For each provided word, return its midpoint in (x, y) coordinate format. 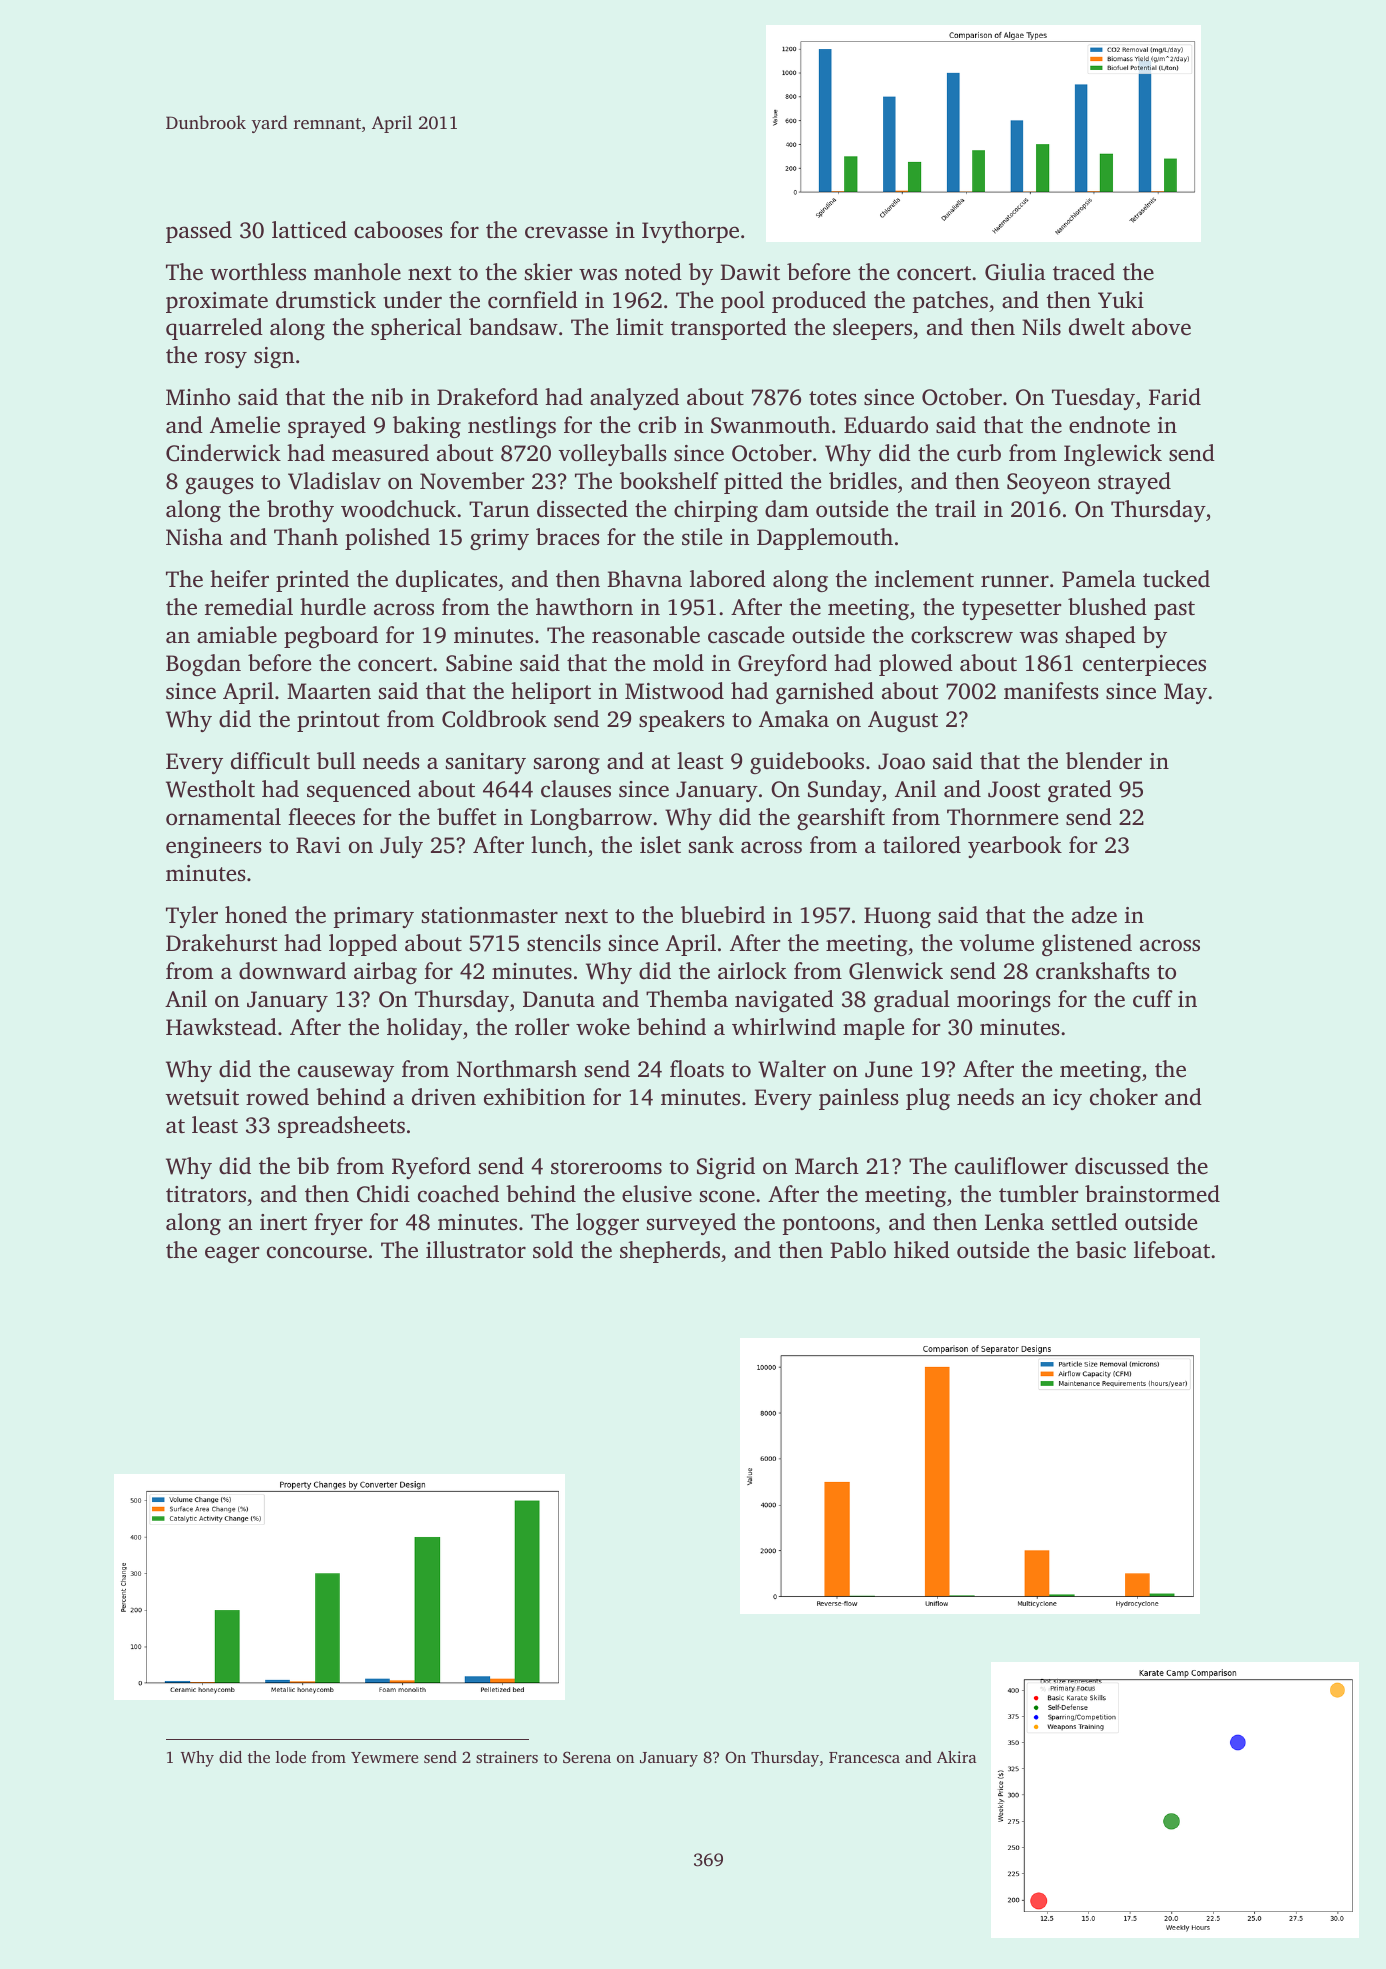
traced (1084, 272)
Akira (956, 1757)
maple (873, 1029)
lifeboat (1172, 1250)
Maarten (329, 691)
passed (199, 232)
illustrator (476, 1250)
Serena (587, 1757)
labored (728, 579)
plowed (916, 665)
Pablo (858, 1250)
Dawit (750, 272)
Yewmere (384, 1757)
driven (444, 1096)
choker (1124, 1097)
